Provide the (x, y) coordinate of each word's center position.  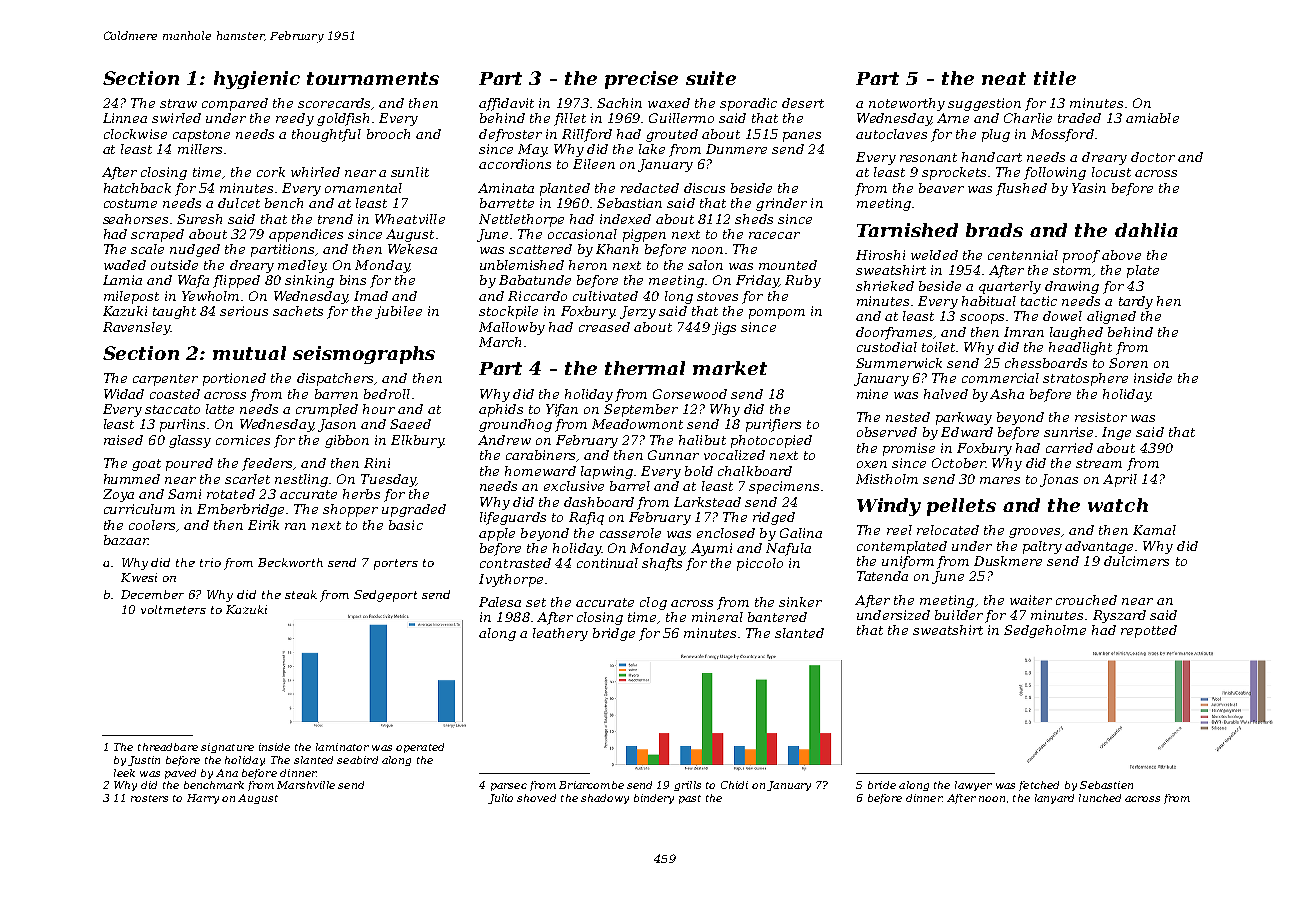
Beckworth (290, 562)
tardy (1136, 302)
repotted (1149, 631)
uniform (908, 562)
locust (1111, 172)
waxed (669, 103)
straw (178, 103)
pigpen (644, 235)
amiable (1152, 118)
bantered (777, 617)
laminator (342, 747)
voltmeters (173, 609)
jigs (724, 328)
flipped (236, 281)
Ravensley (136, 328)
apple (497, 534)
